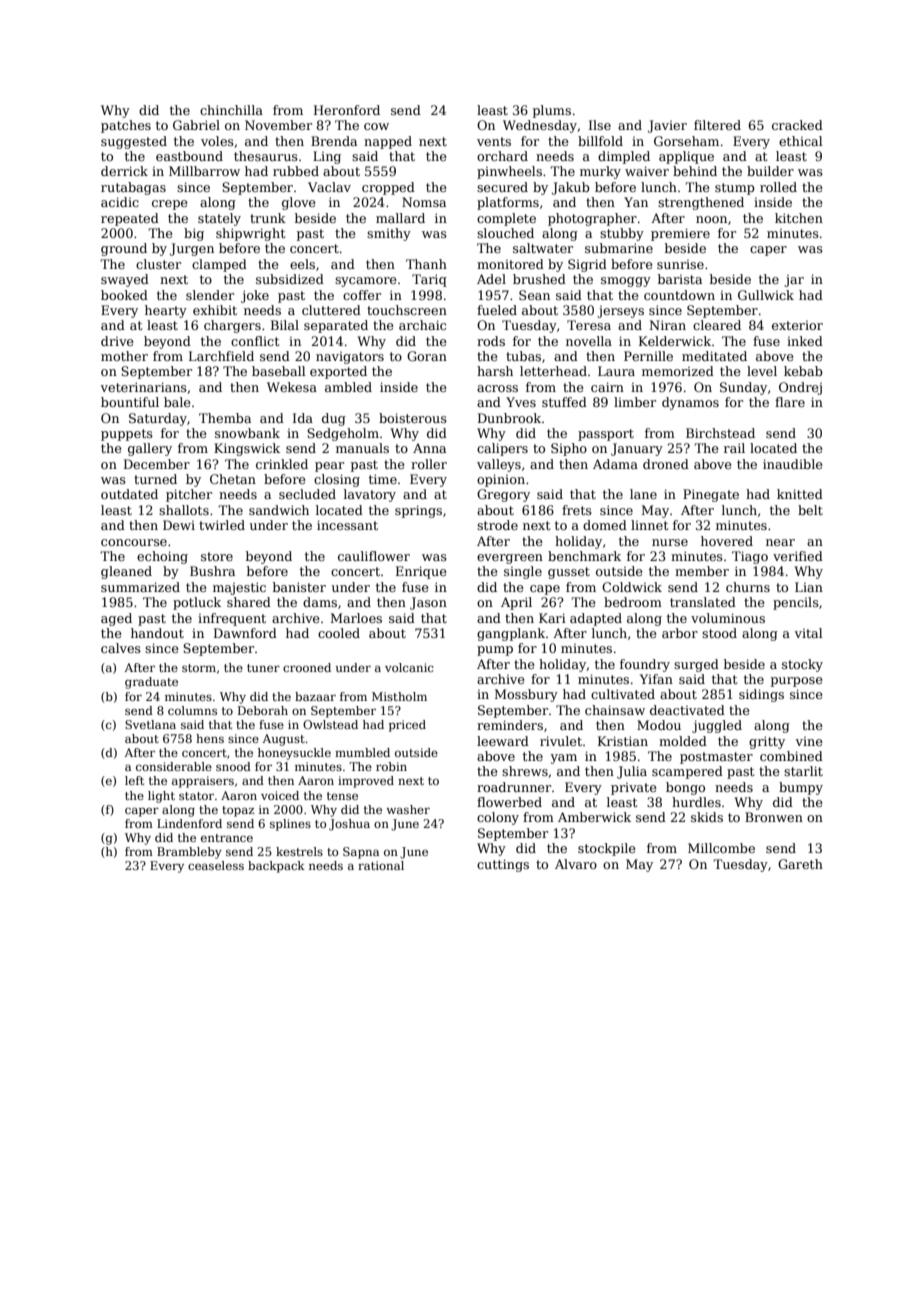 This document has height=1308, width=924. What do you see at coordinates (134, 542) in the document?
I see `concourse` at bounding box center [134, 542].
